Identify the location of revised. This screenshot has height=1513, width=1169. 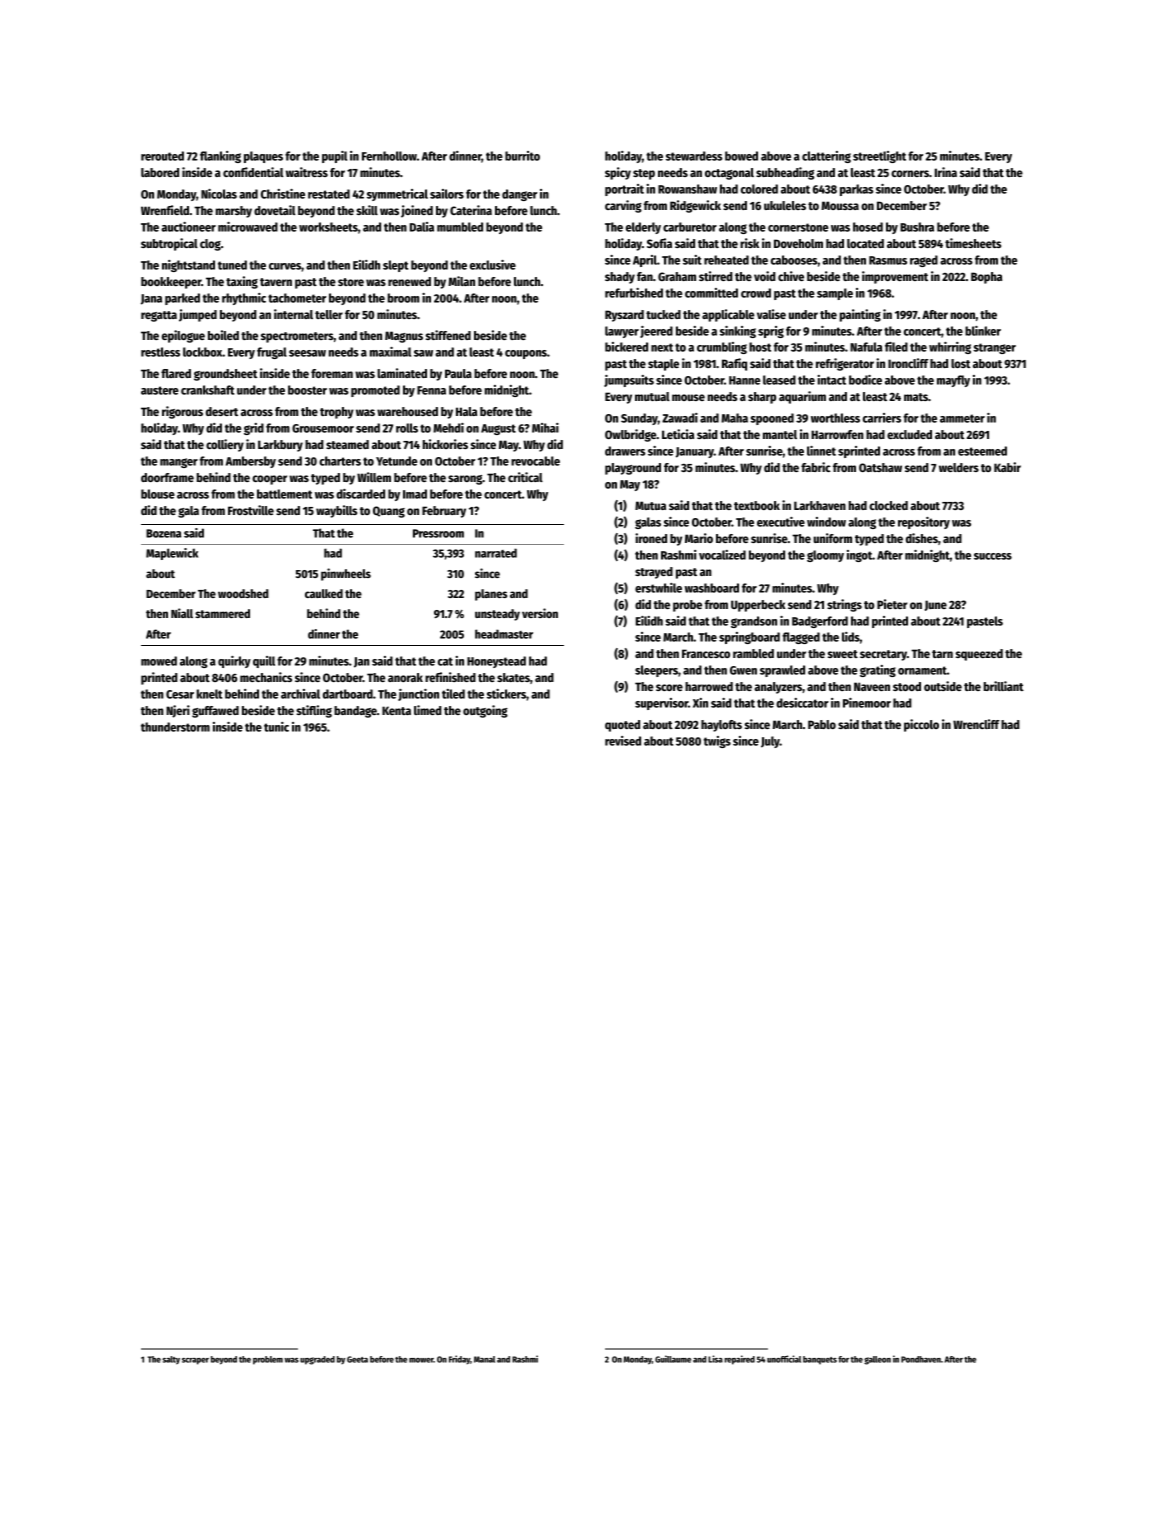
(623, 741).
